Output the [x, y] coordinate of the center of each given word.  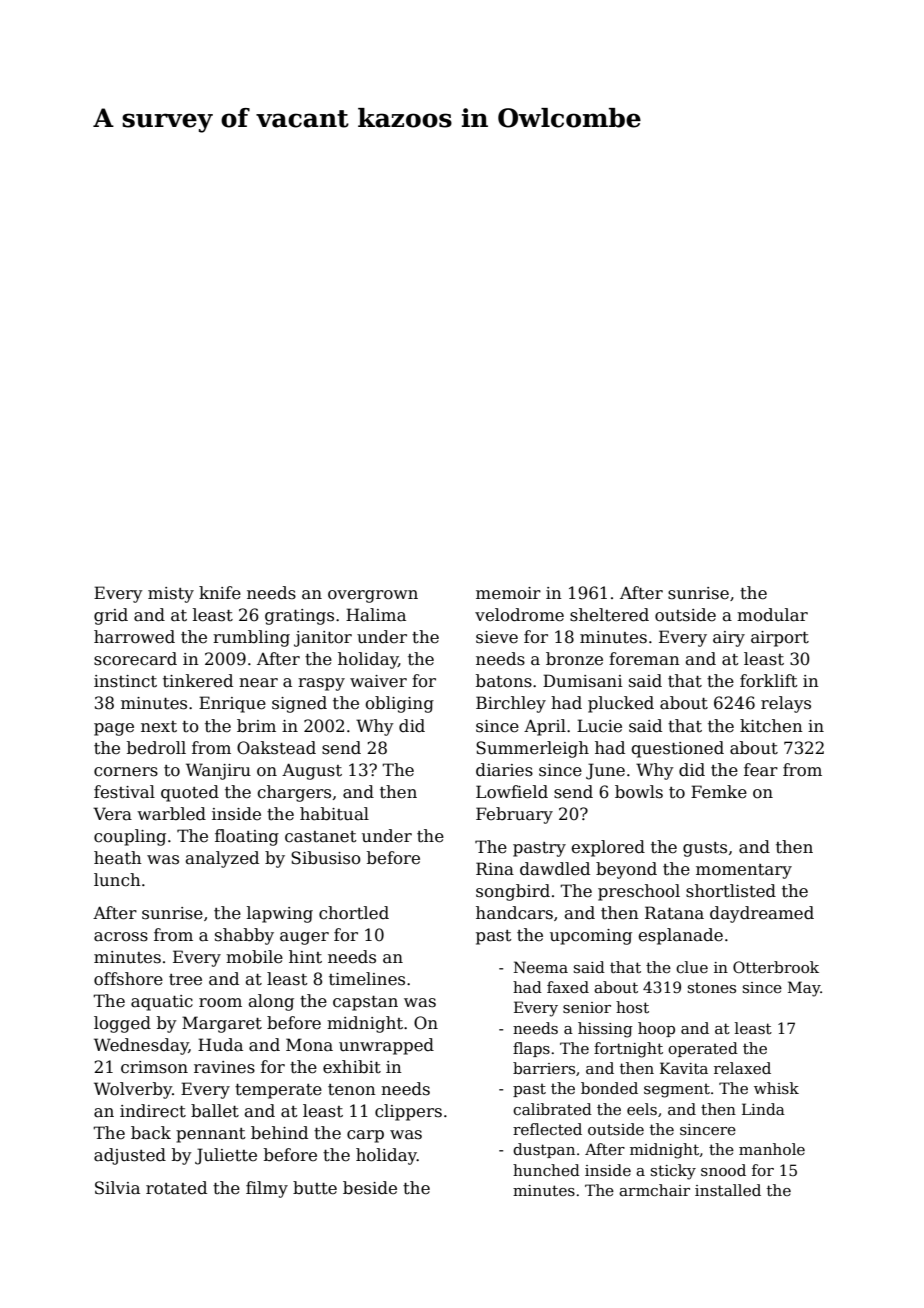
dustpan [544, 1150]
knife [220, 593]
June [605, 771]
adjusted [130, 1156]
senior [587, 1007]
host [632, 1007]
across [121, 937]
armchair [654, 1190]
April [545, 727]
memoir [508, 593]
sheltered [609, 615]
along [271, 1002]
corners [126, 772]
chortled [354, 913]
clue [692, 967]
